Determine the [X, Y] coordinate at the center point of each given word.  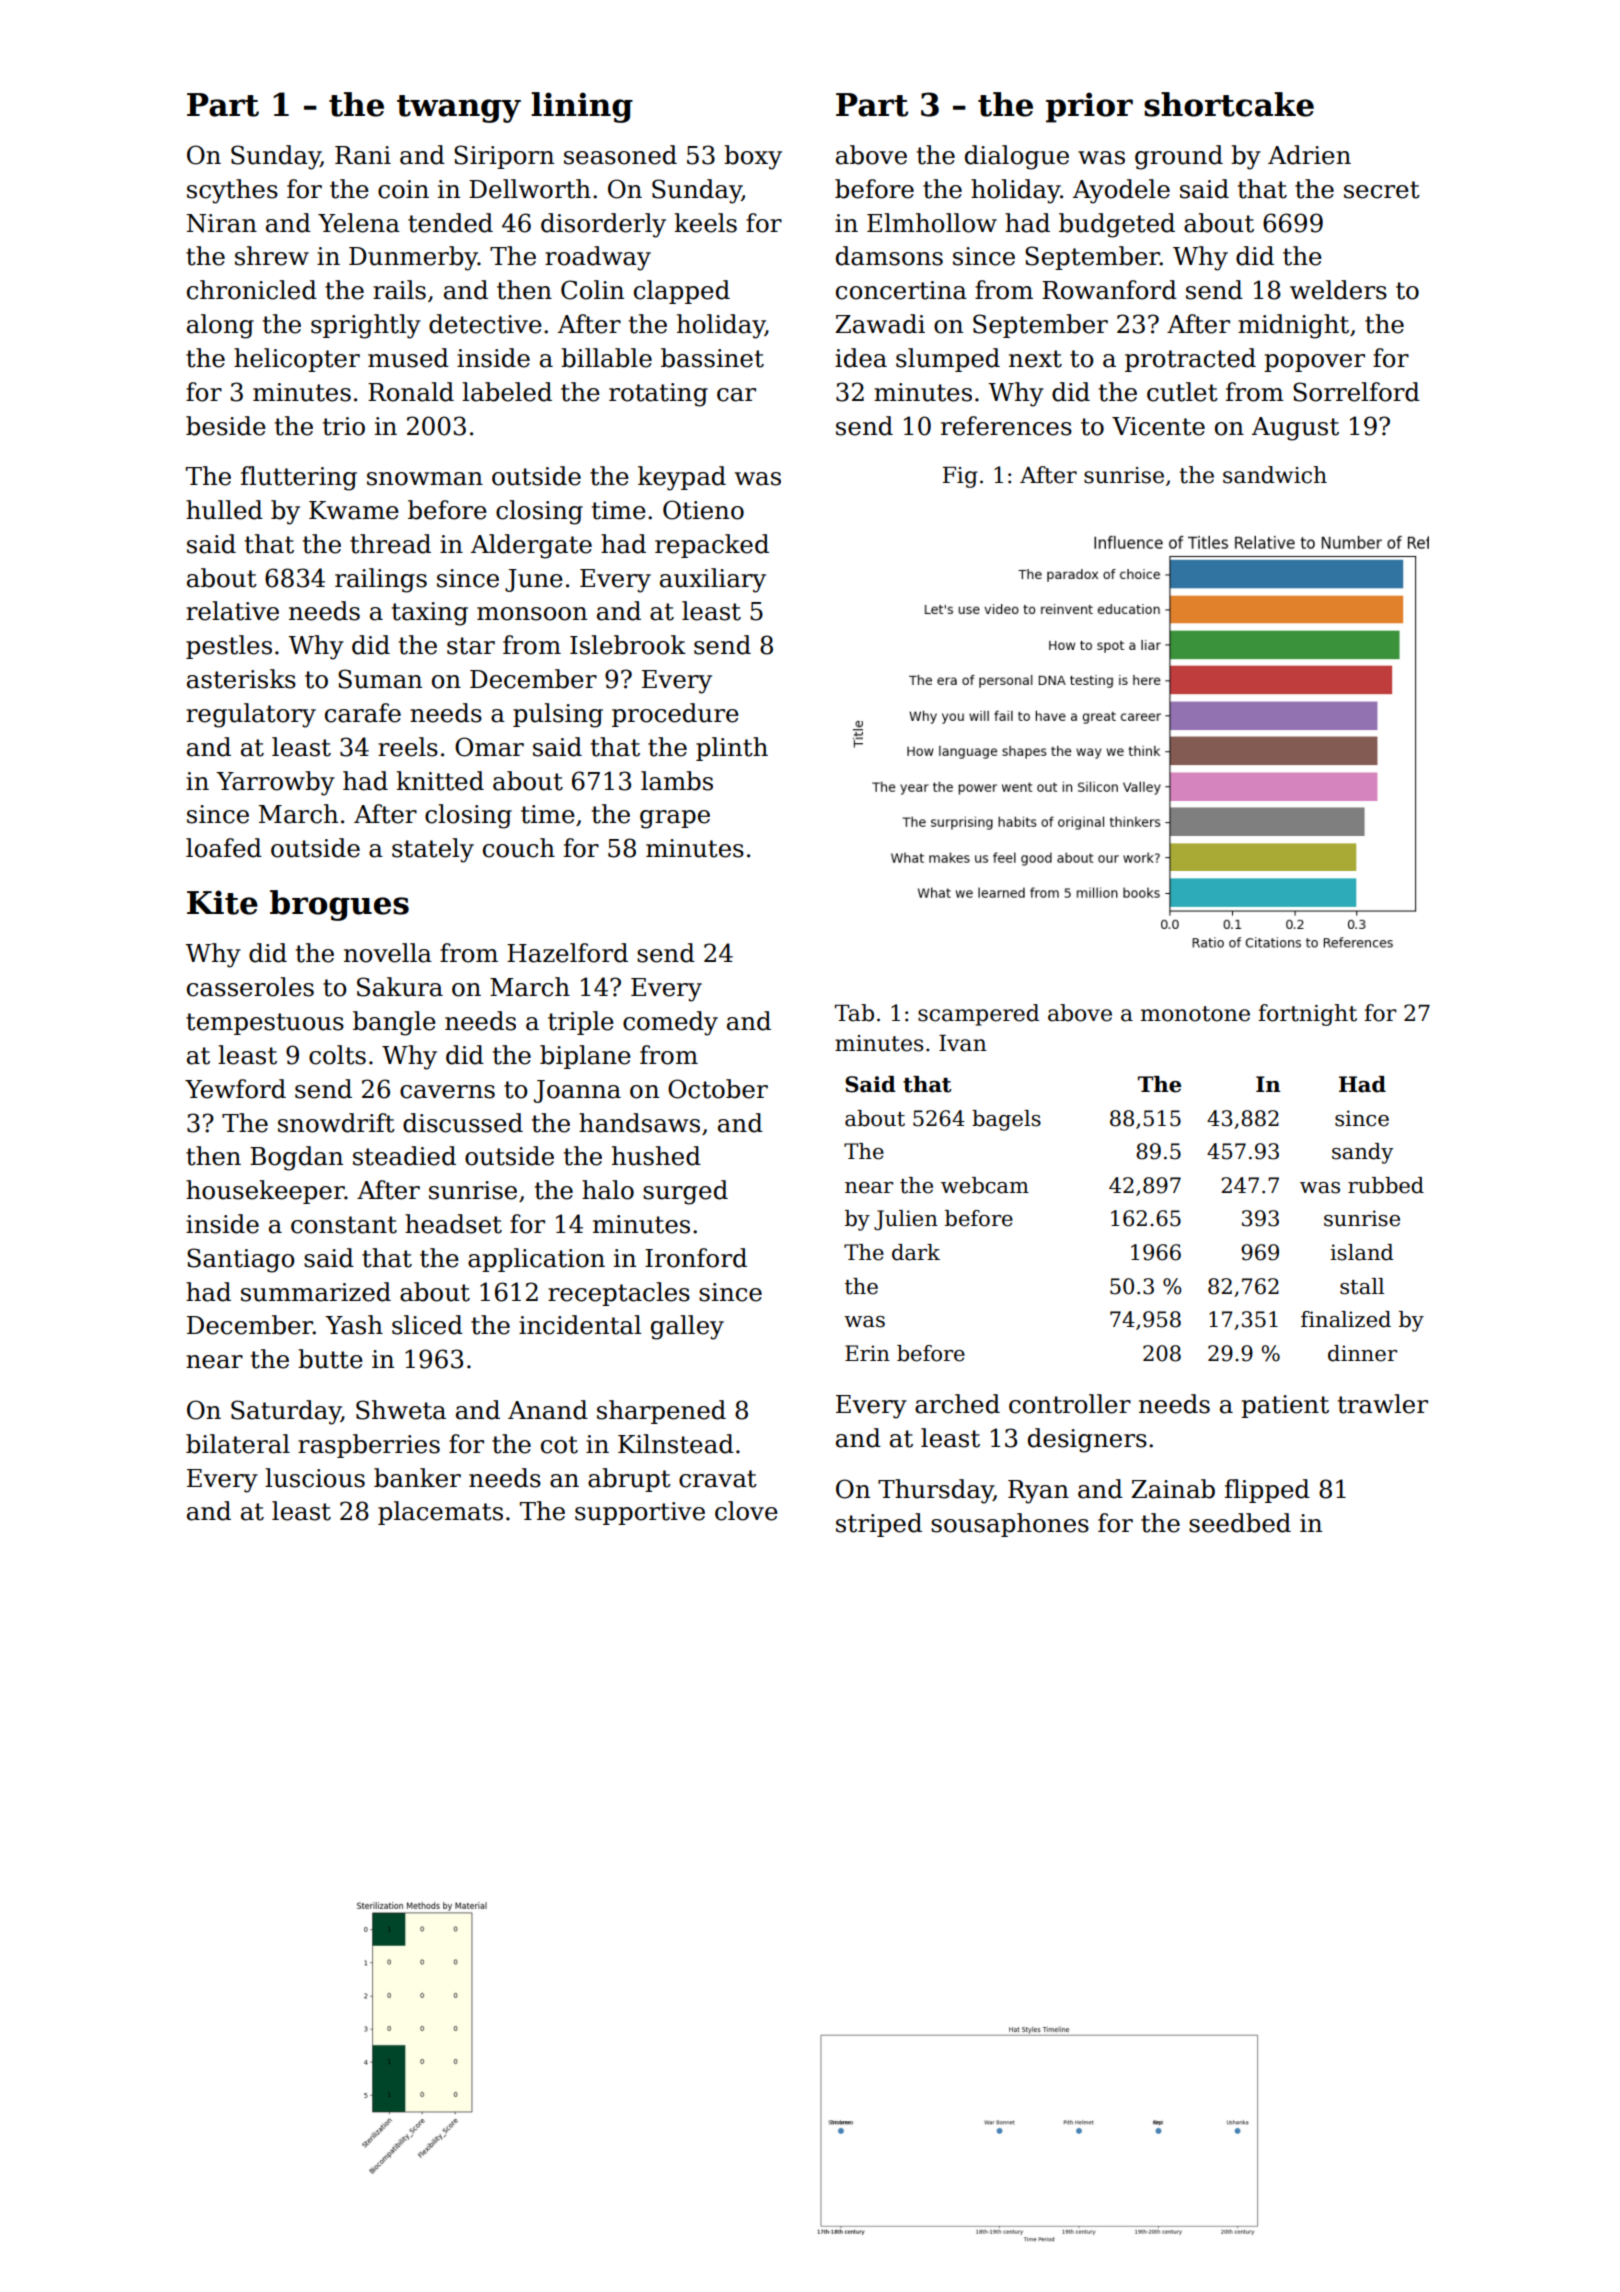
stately [433, 850]
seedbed [1240, 1523]
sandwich [1275, 475]
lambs [677, 781]
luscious [315, 1478]
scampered [978, 1015]
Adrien [1309, 155]
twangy [459, 109]
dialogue [1017, 157]
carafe [363, 713]
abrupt [629, 1480]
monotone [1195, 1014]
